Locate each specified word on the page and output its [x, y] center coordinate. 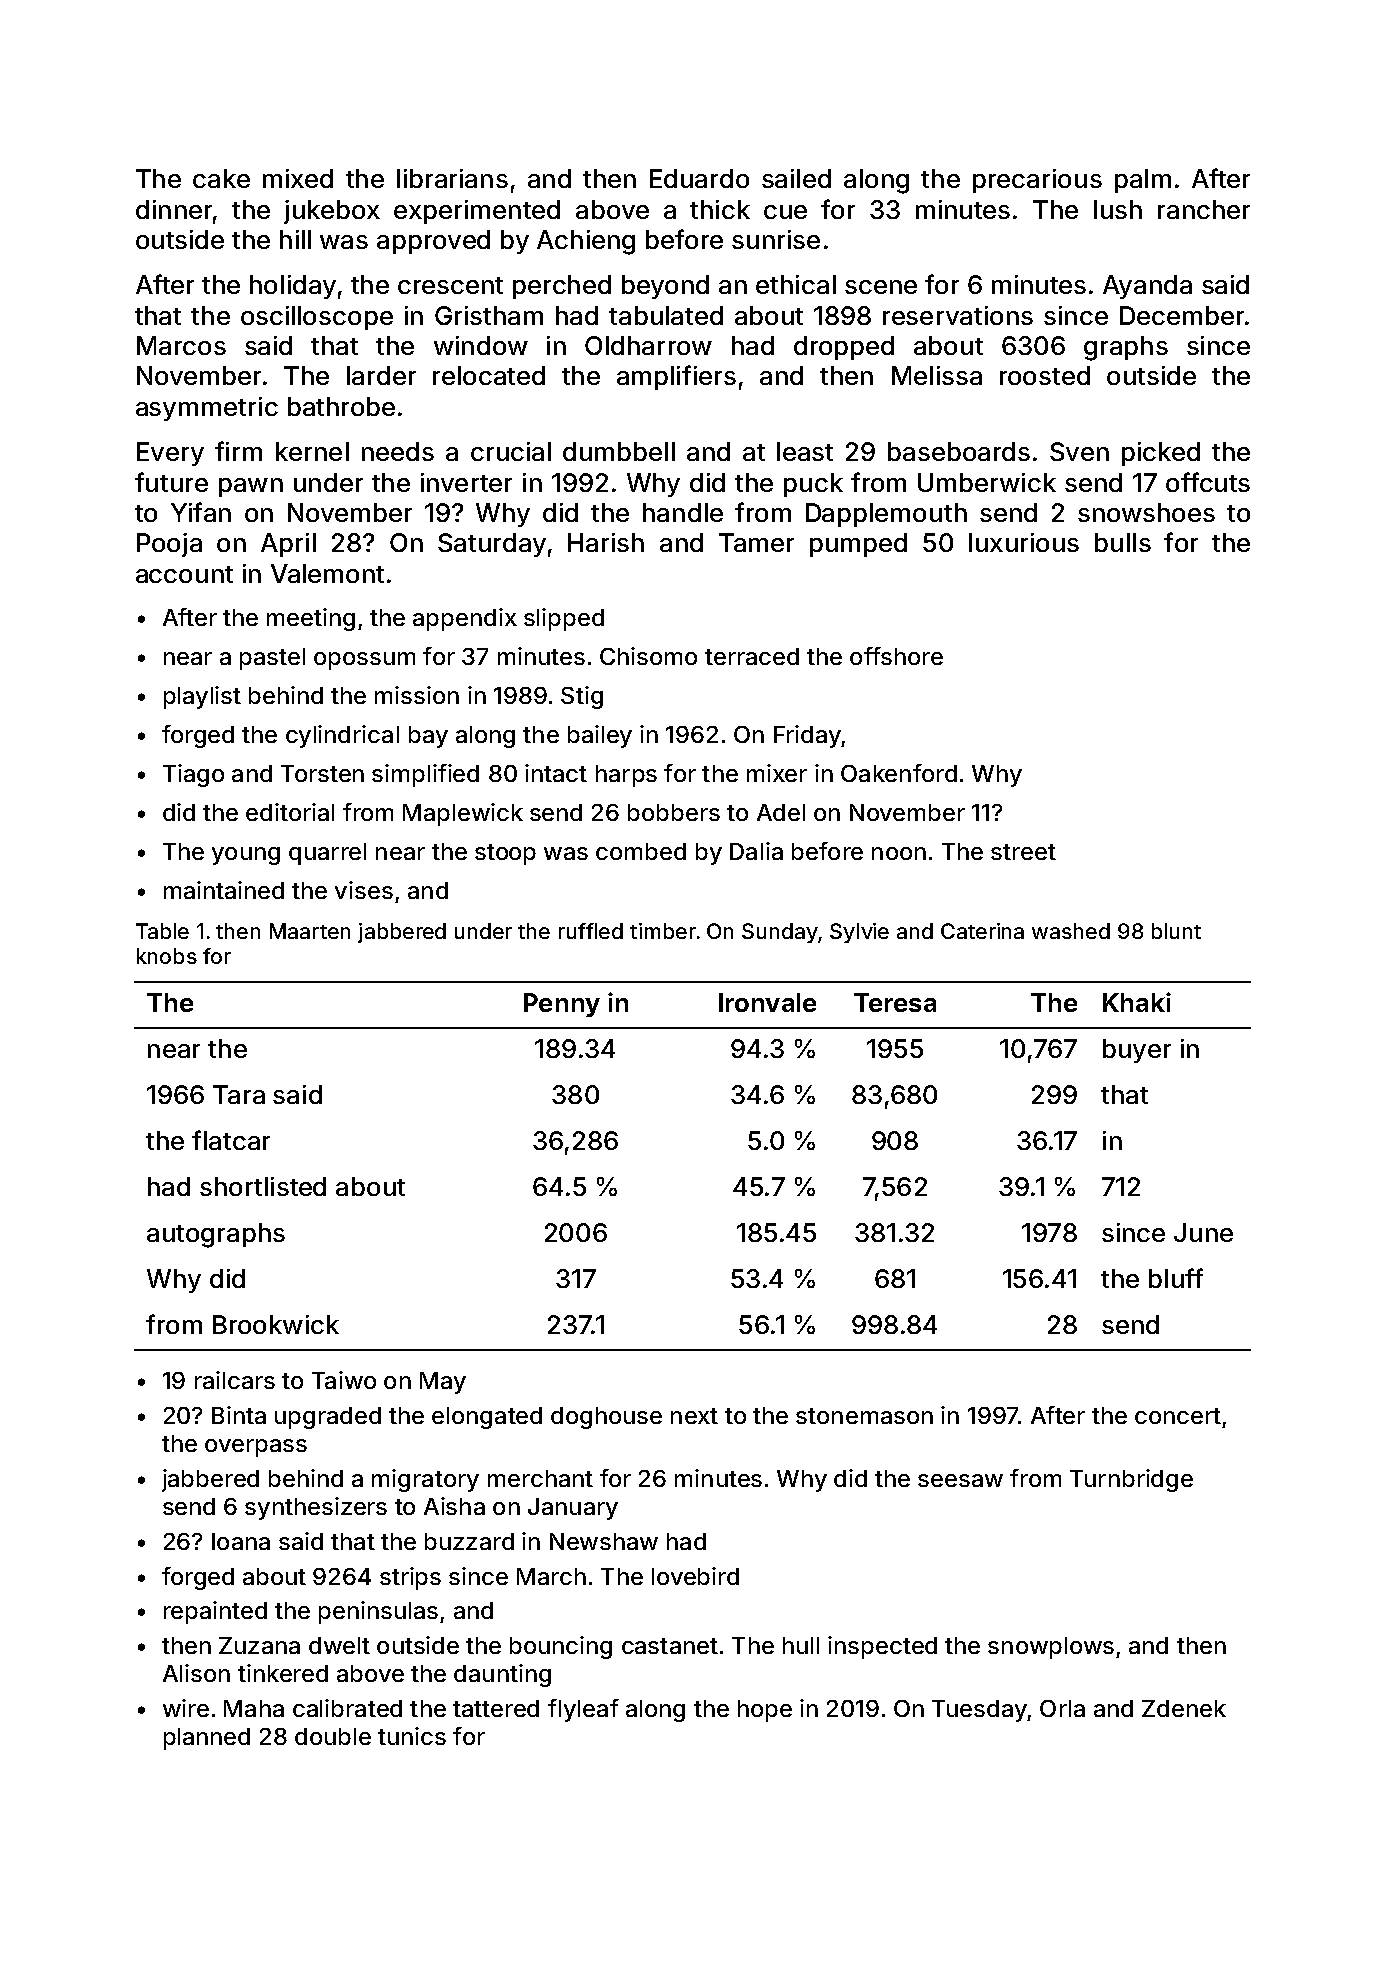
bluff [1176, 1278]
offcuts [1208, 482]
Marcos [181, 345]
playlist [202, 697]
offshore [896, 656]
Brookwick [276, 1324]
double [333, 1736]
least [805, 451]
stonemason [864, 1416]
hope [765, 1711]
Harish [606, 542]
